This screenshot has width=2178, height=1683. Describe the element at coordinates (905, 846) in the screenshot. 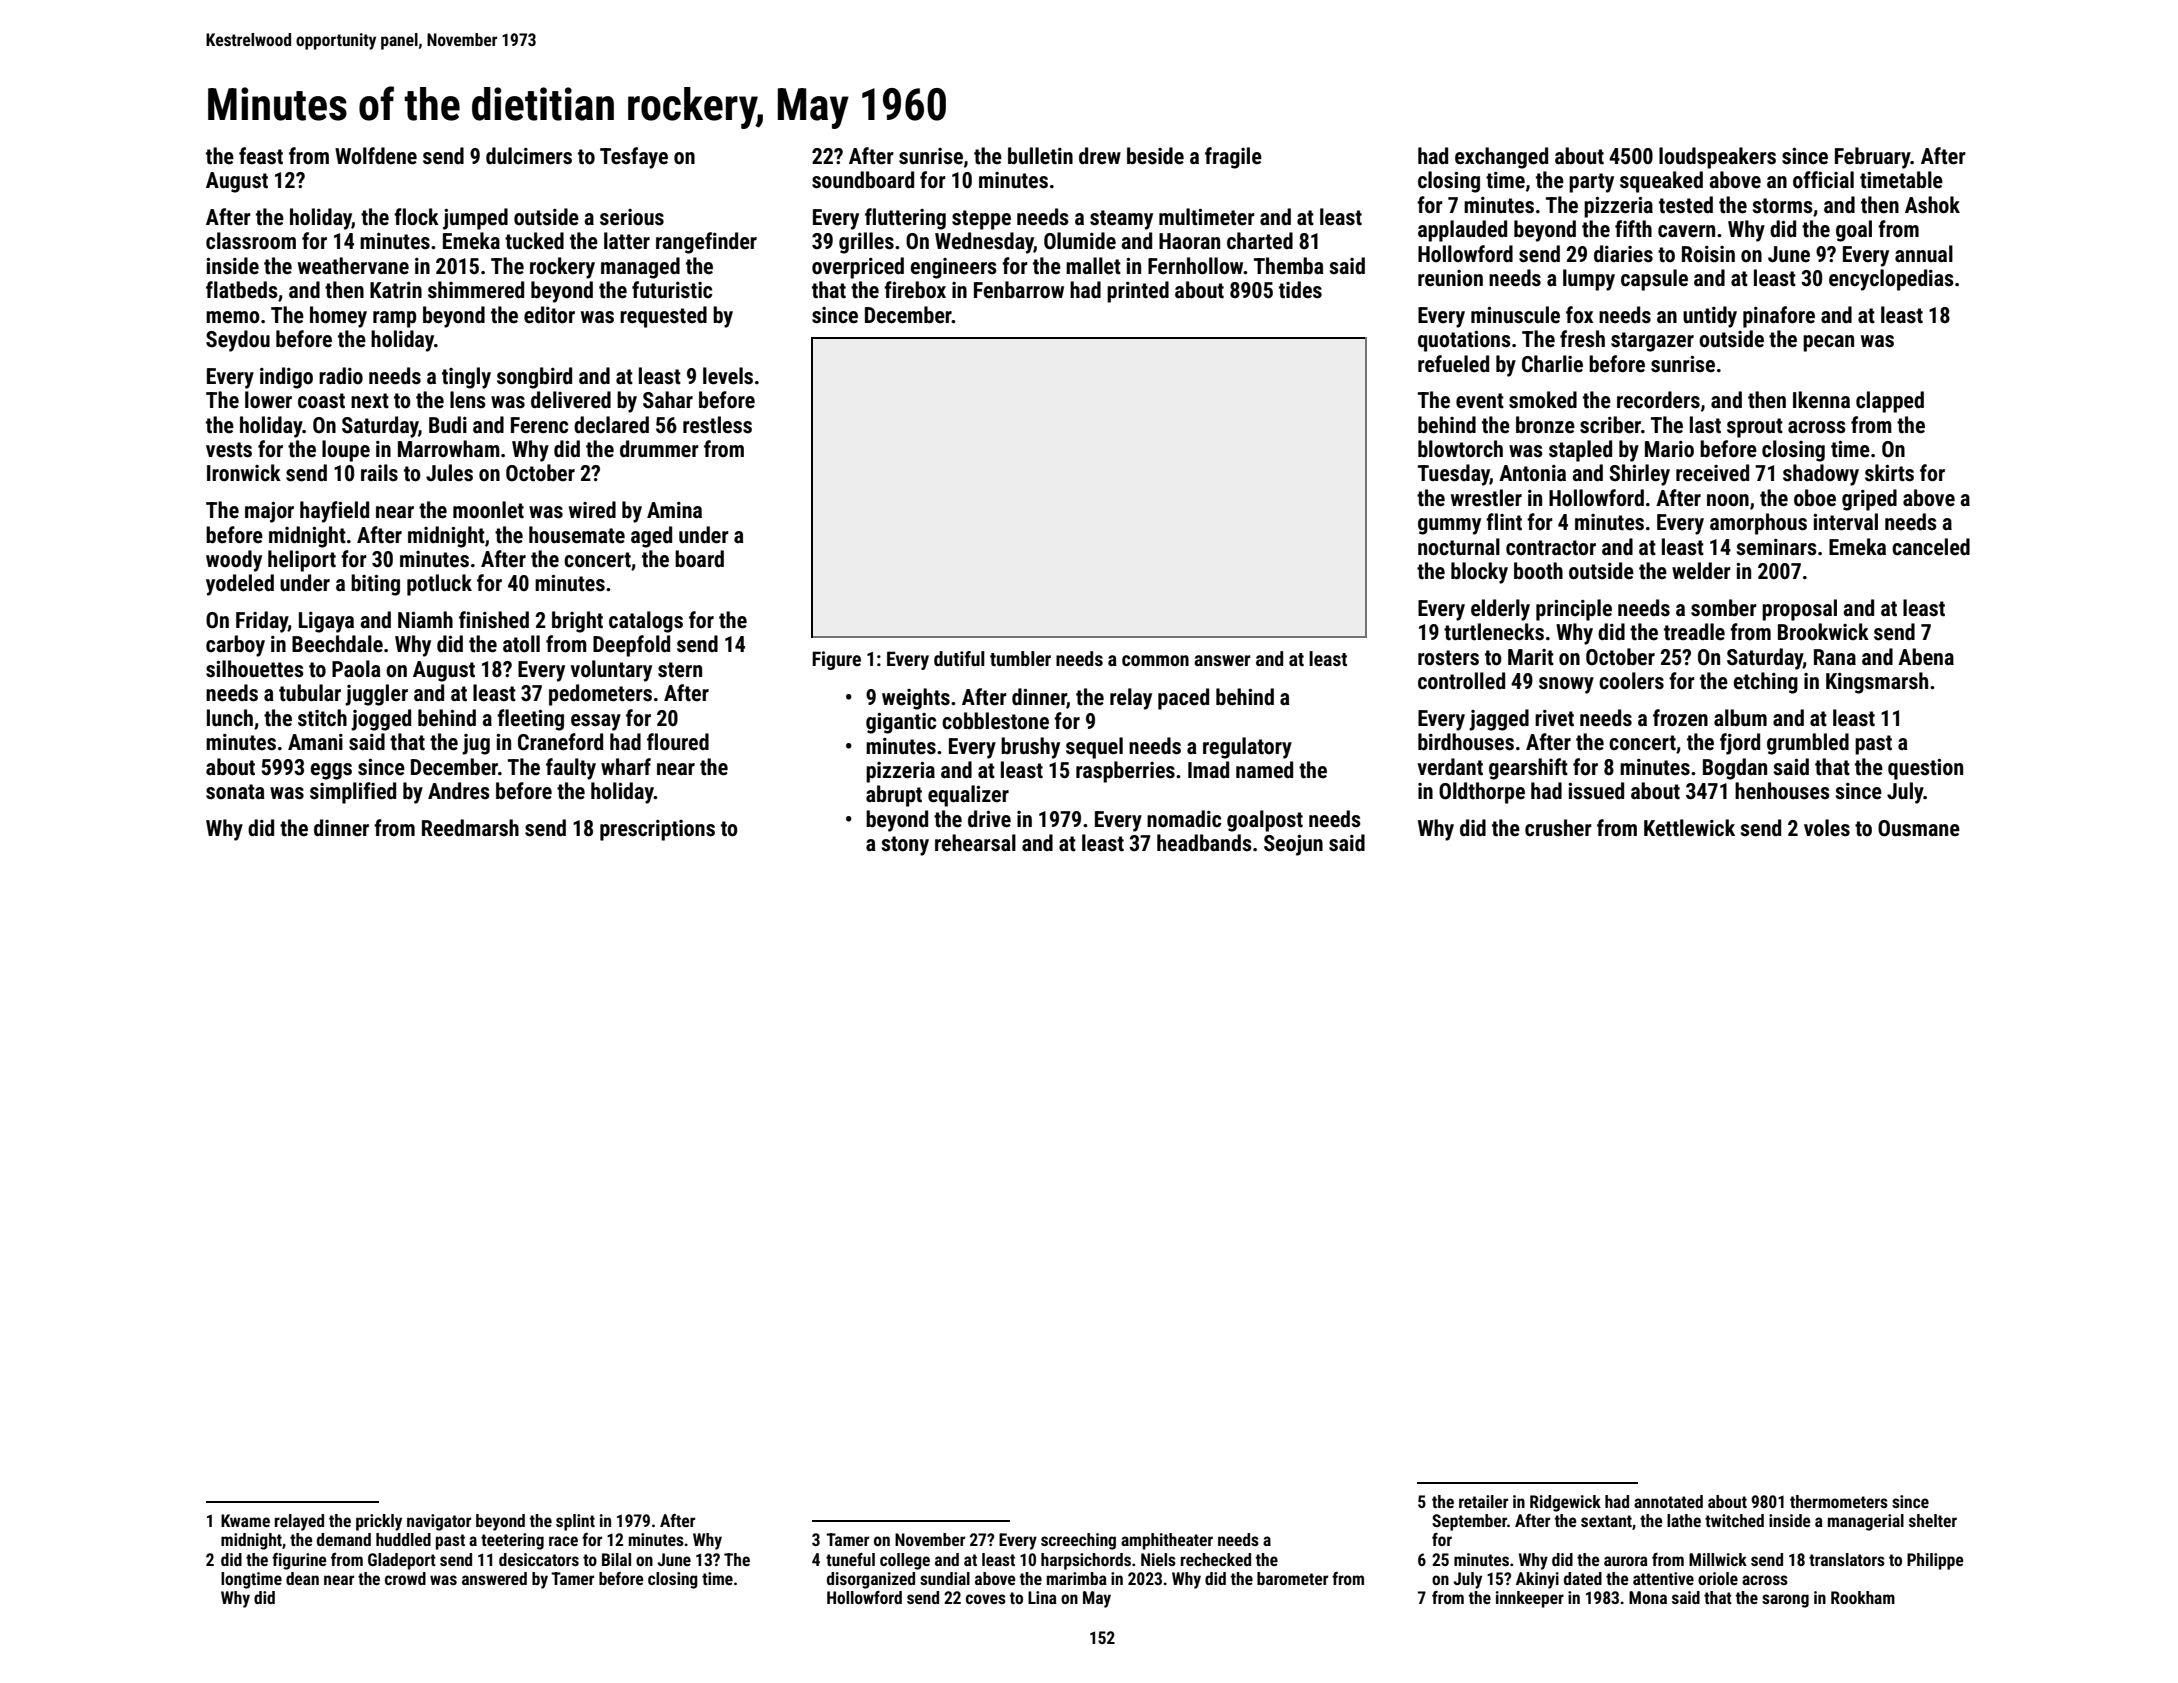

I see `stony` at that location.
